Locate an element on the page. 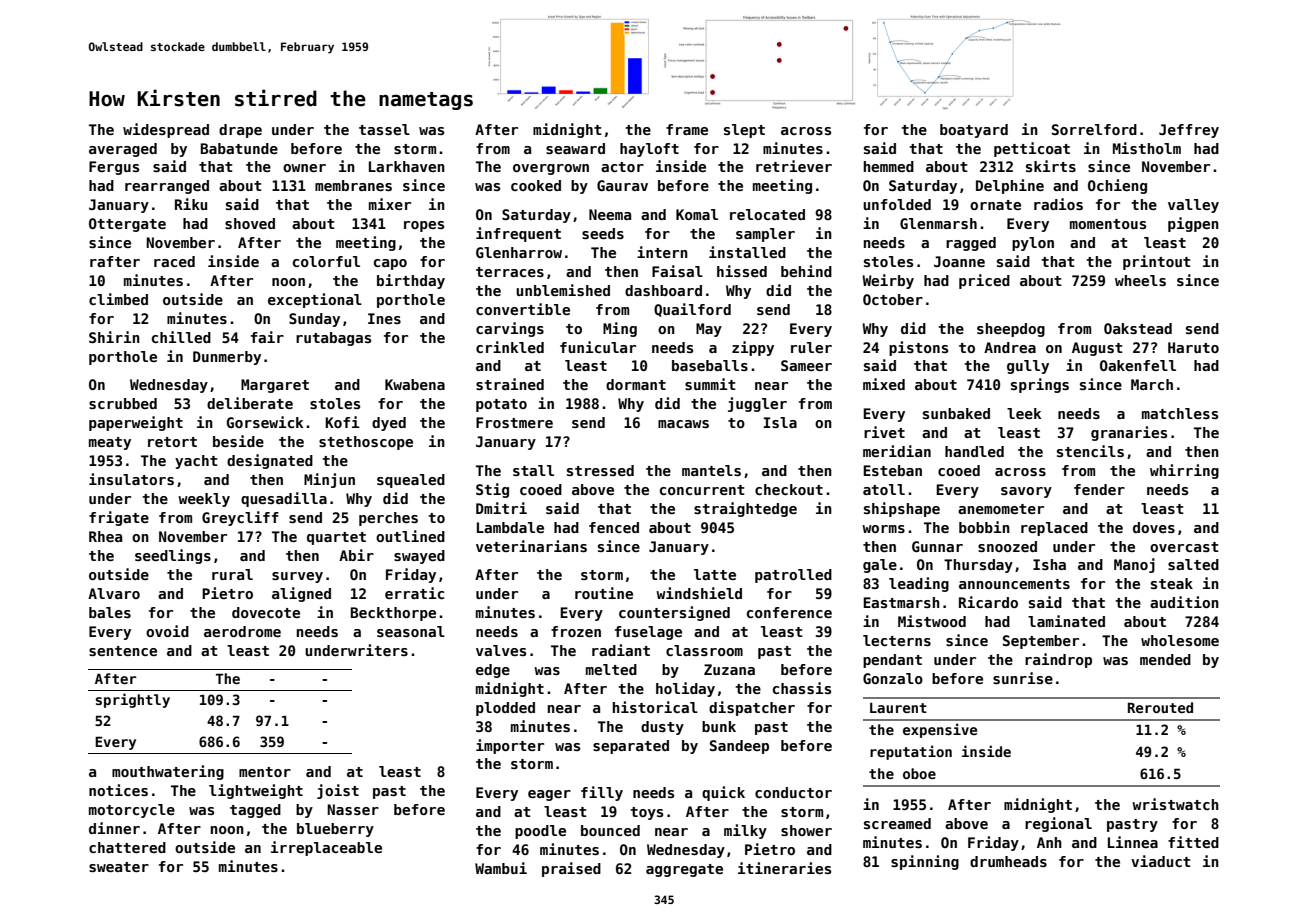 This image has width=1308, height=924. designated is located at coordinates (270, 461).
